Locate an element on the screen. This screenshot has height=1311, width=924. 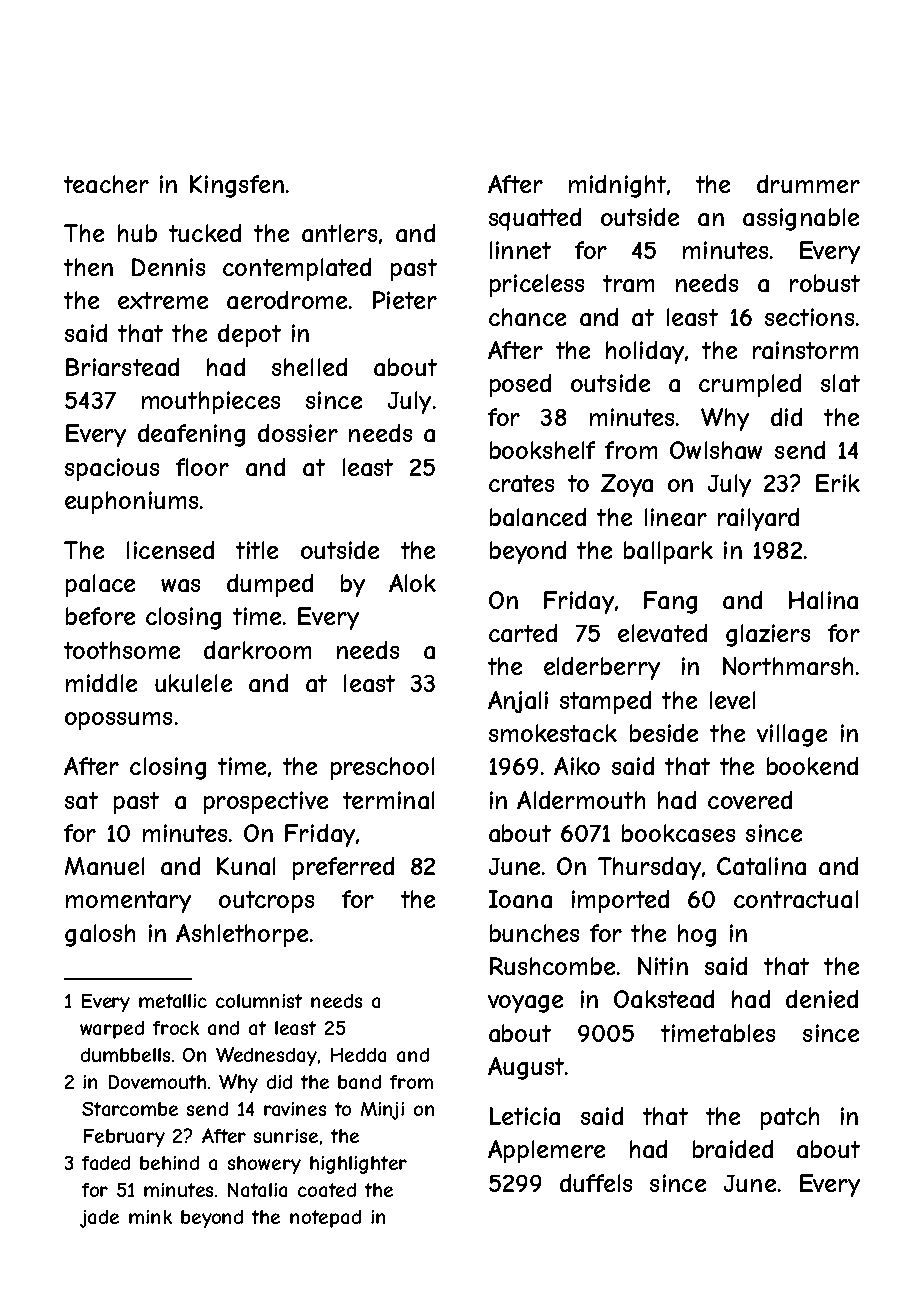
bookend is located at coordinates (812, 766).
